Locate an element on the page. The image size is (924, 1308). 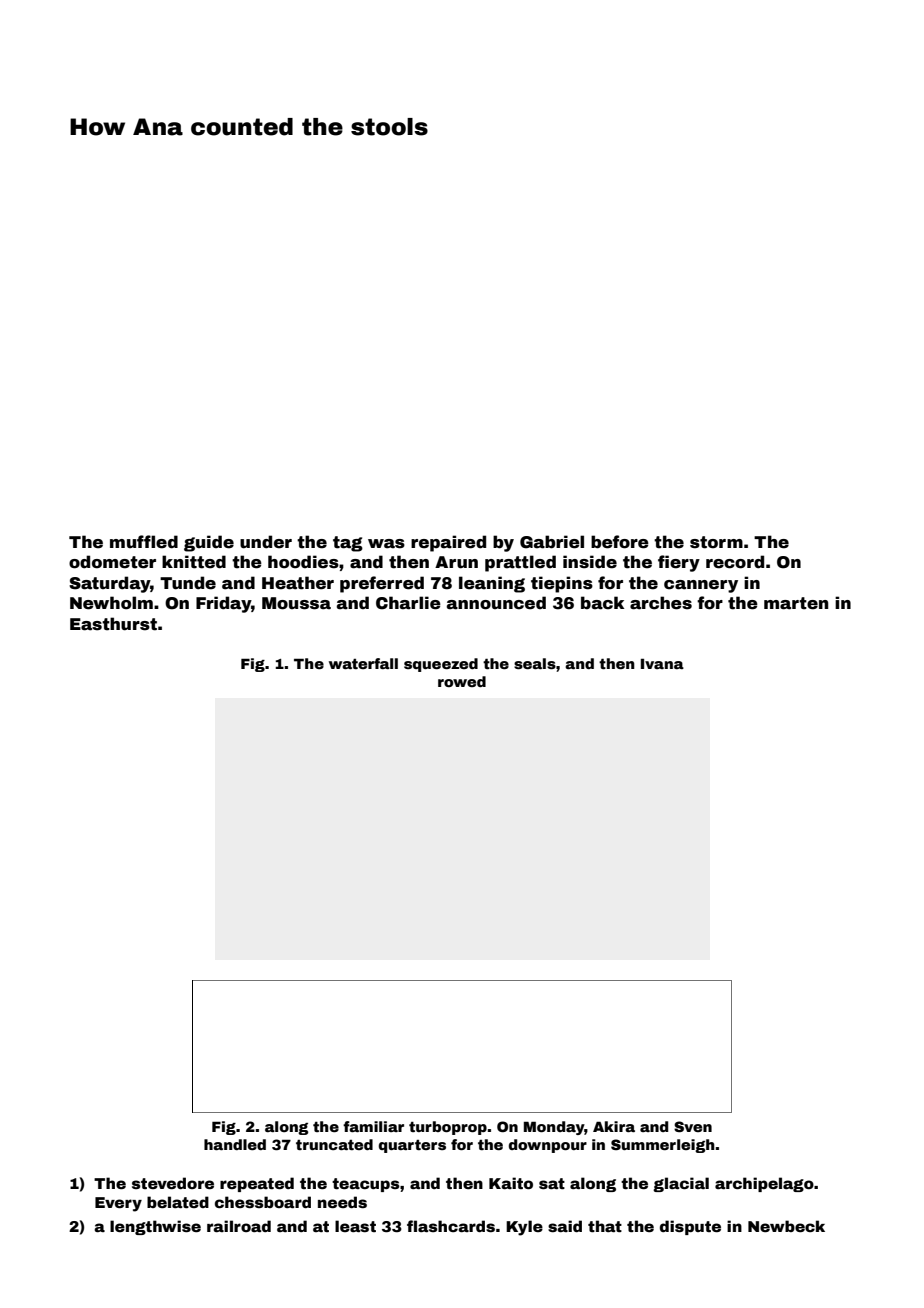
record is located at coordinates (735, 562).
